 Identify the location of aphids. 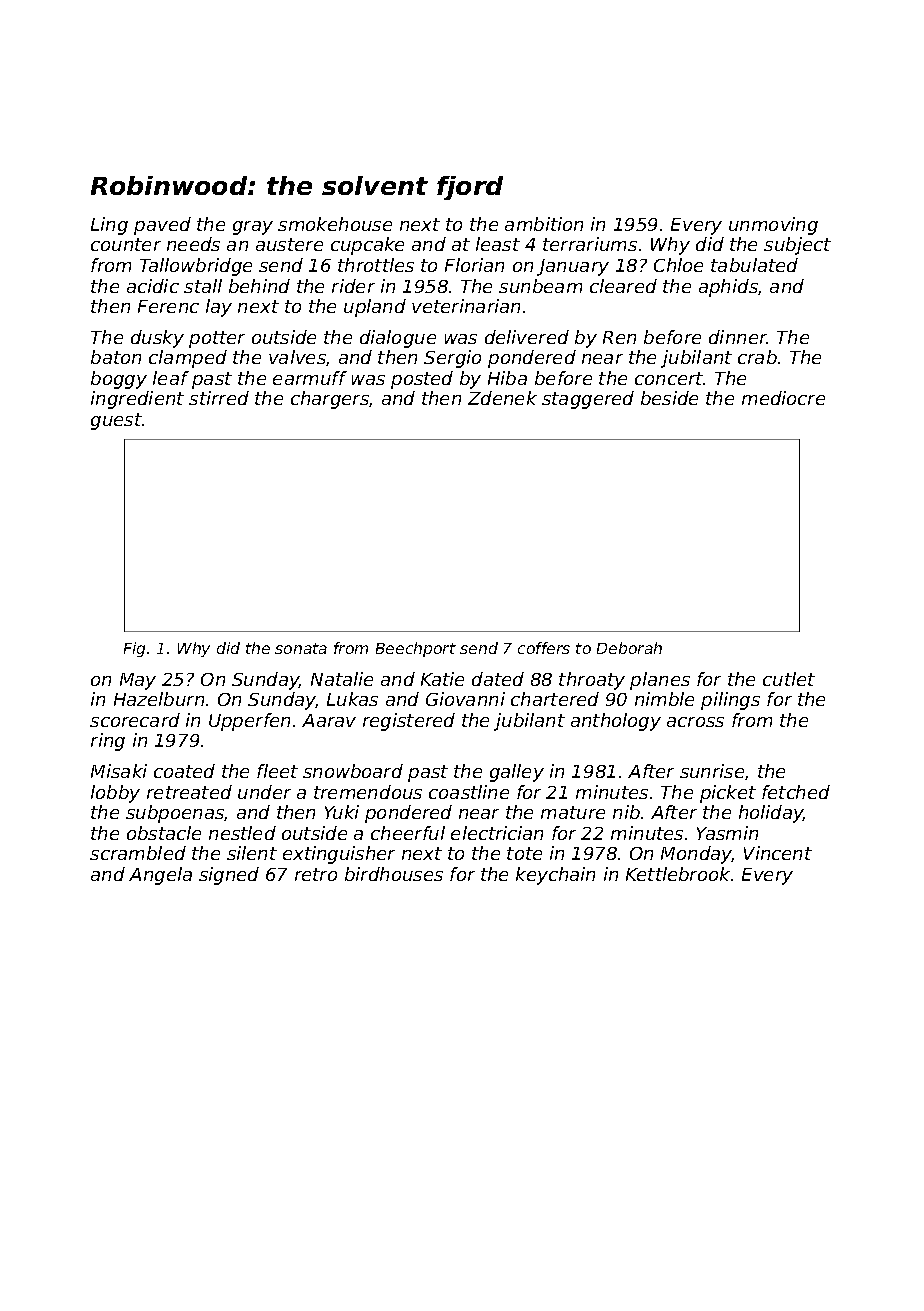
(728, 288).
